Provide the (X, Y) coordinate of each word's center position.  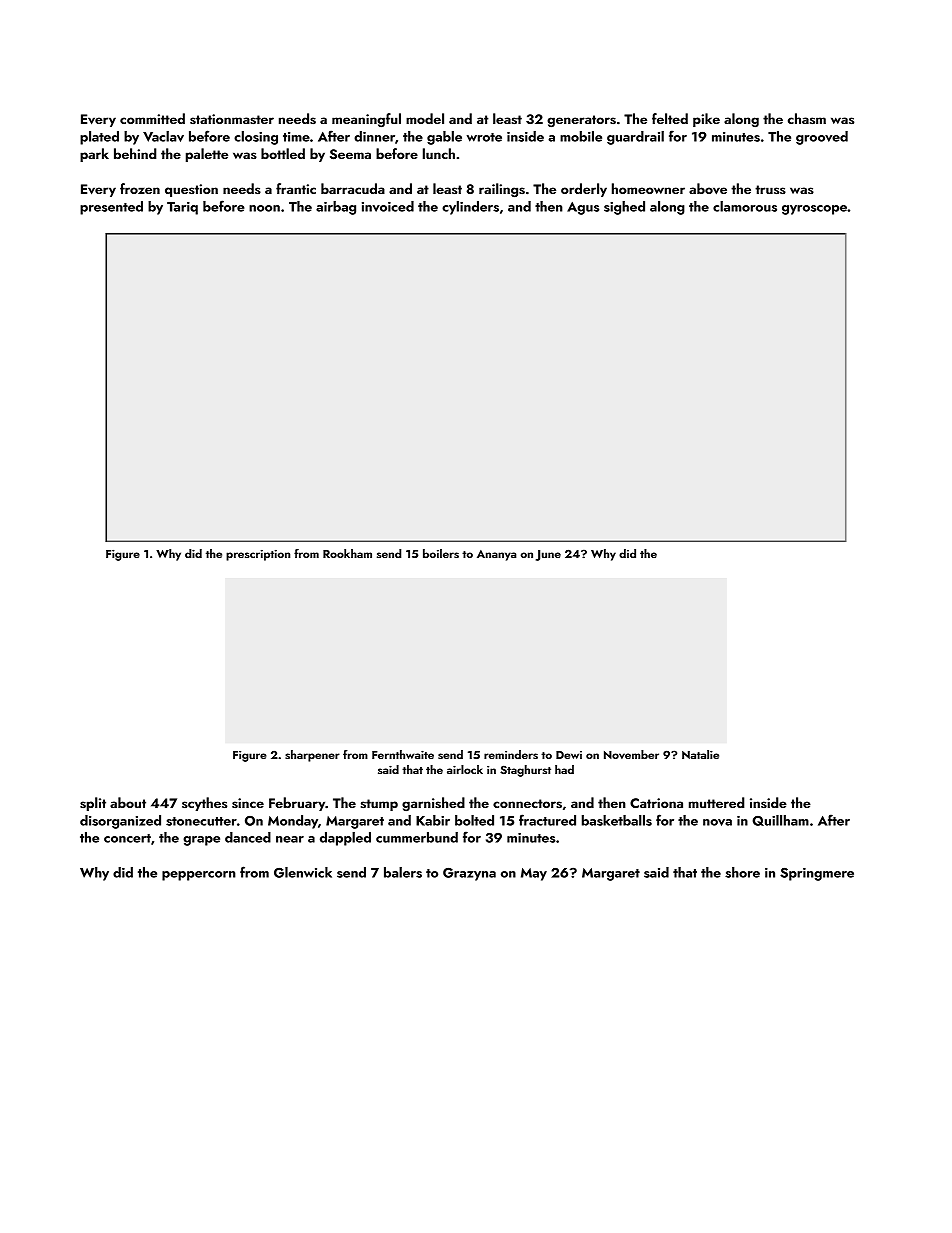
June (548, 555)
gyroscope (814, 210)
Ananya (496, 555)
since (248, 803)
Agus (583, 208)
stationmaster (232, 119)
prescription (258, 555)
